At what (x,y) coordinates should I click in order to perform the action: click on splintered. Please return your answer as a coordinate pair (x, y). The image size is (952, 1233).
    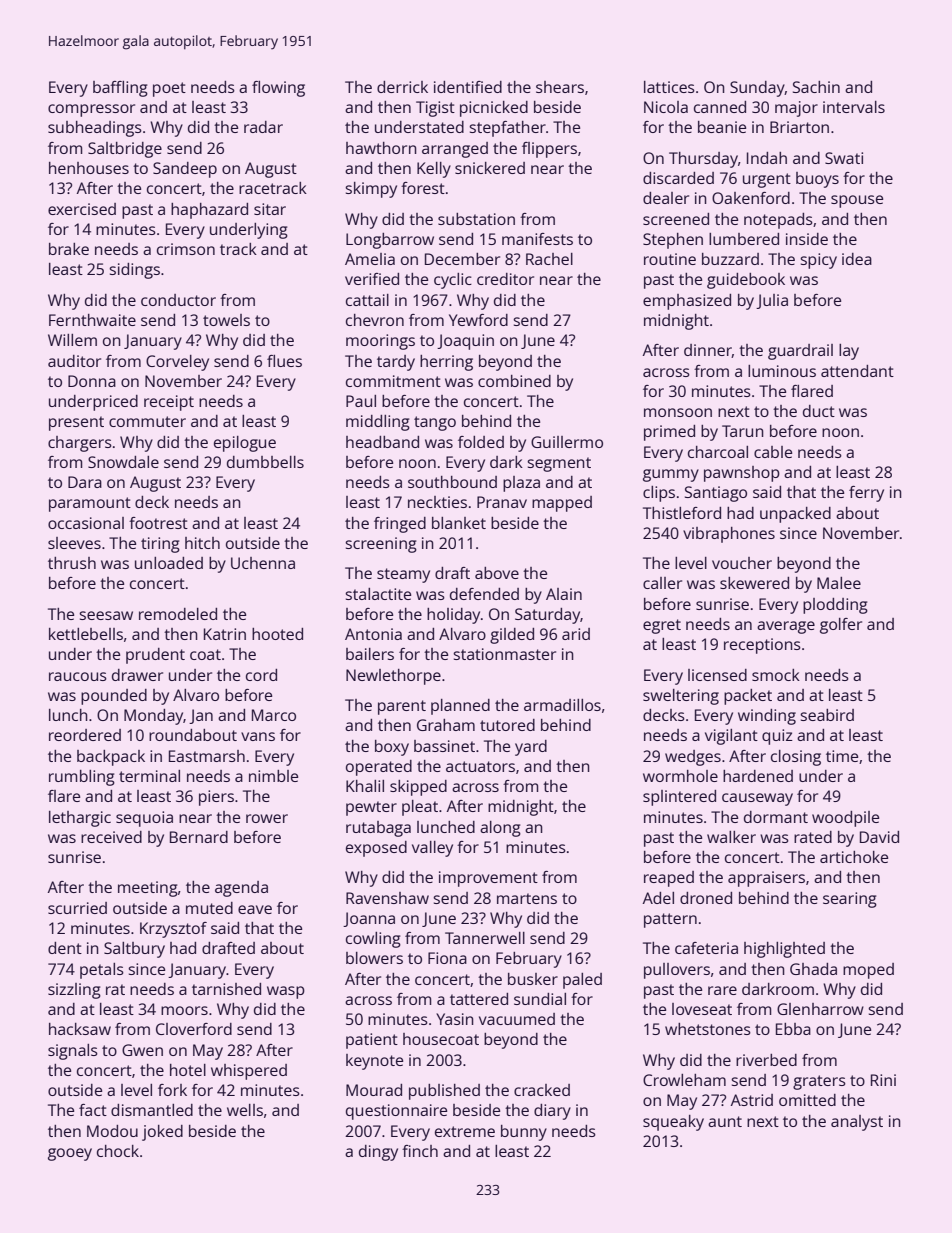
    Looking at the image, I should click on (679, 798).
